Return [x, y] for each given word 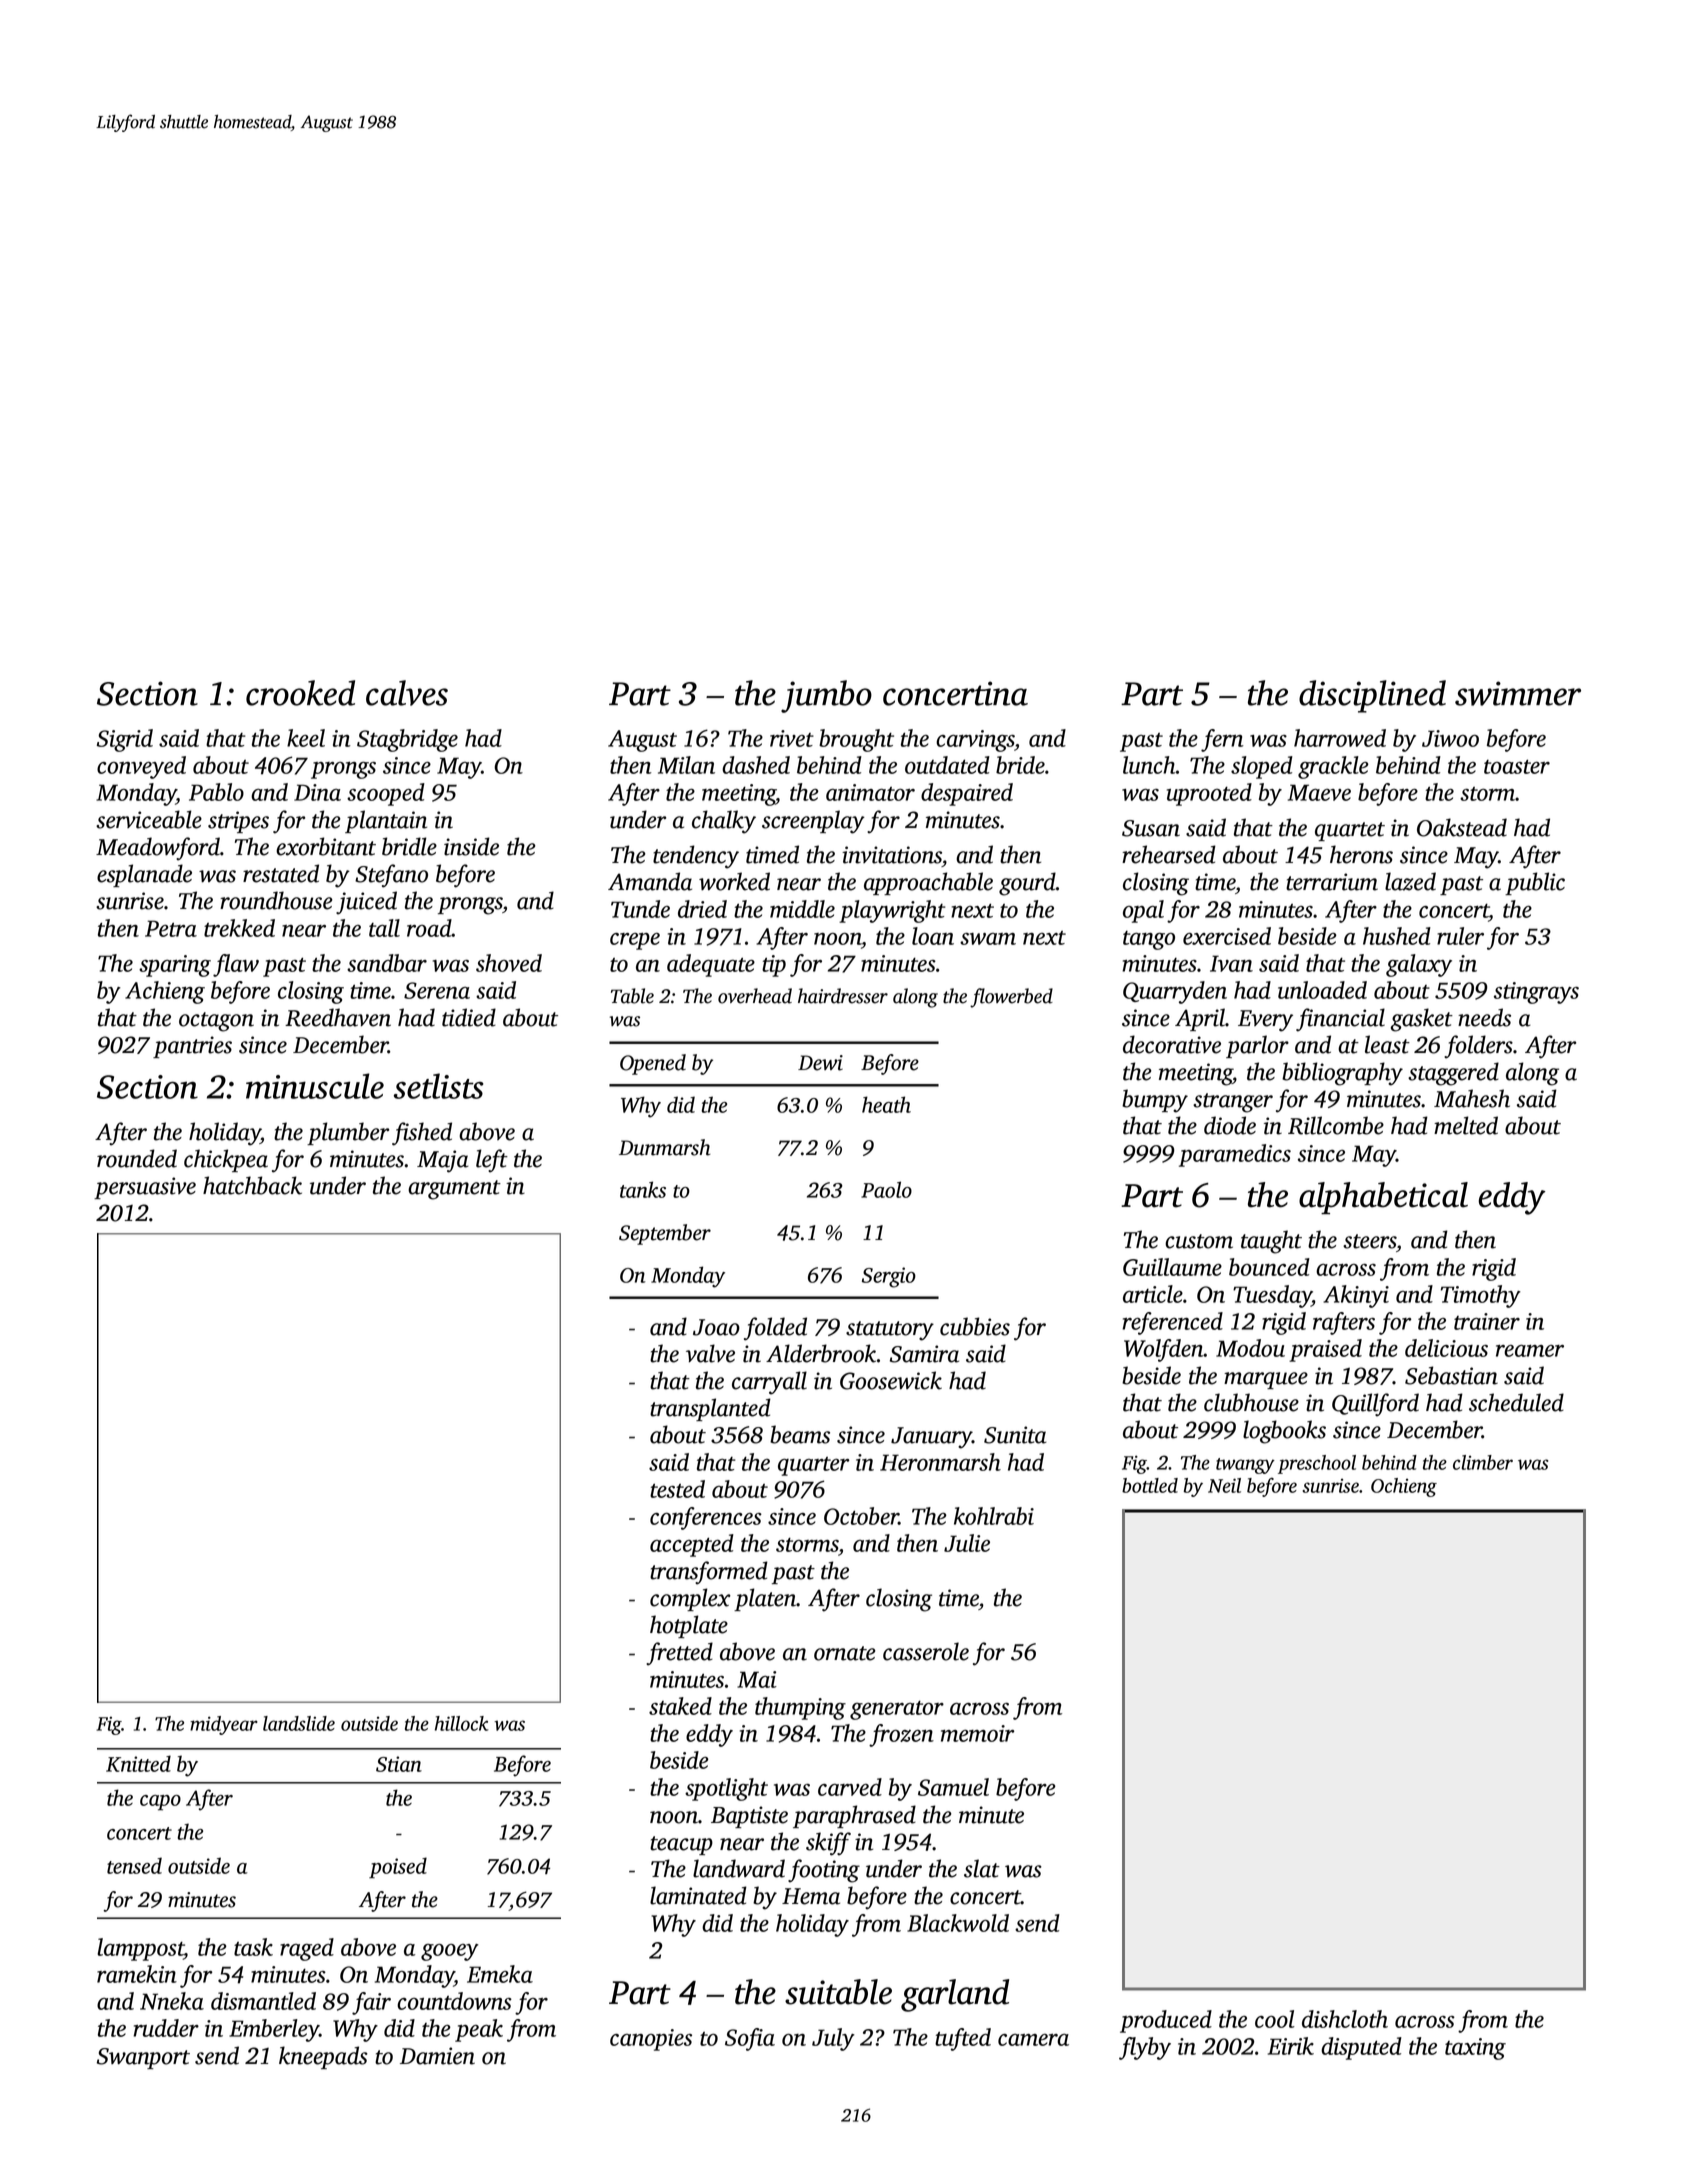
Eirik [1291, 2046]
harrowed [1340, 738]
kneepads [323, 2057]
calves [407, 693]
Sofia [750, 2039]
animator [870, 792]
